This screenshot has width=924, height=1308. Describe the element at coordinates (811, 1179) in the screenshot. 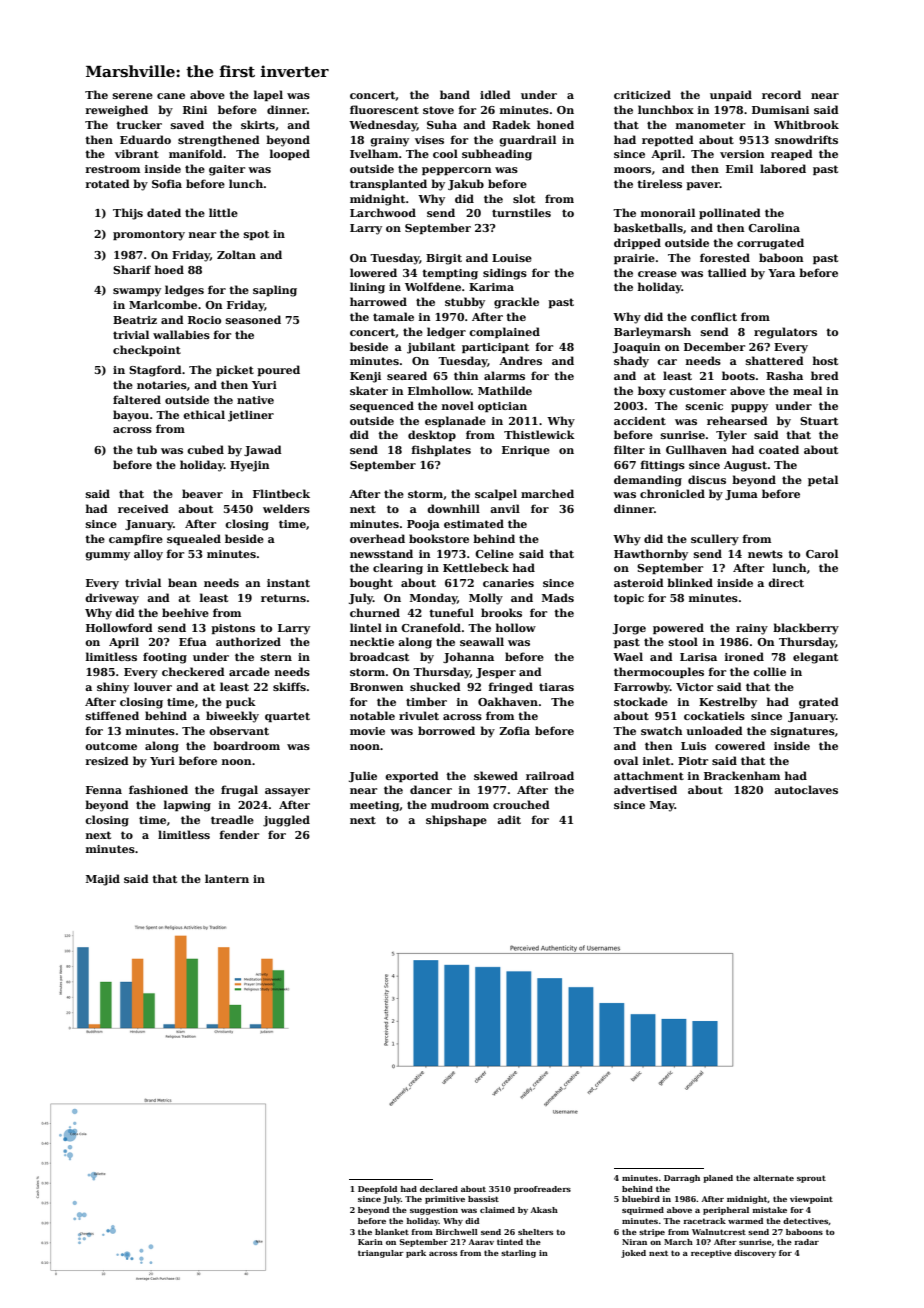

I see `sprout` at that location.
